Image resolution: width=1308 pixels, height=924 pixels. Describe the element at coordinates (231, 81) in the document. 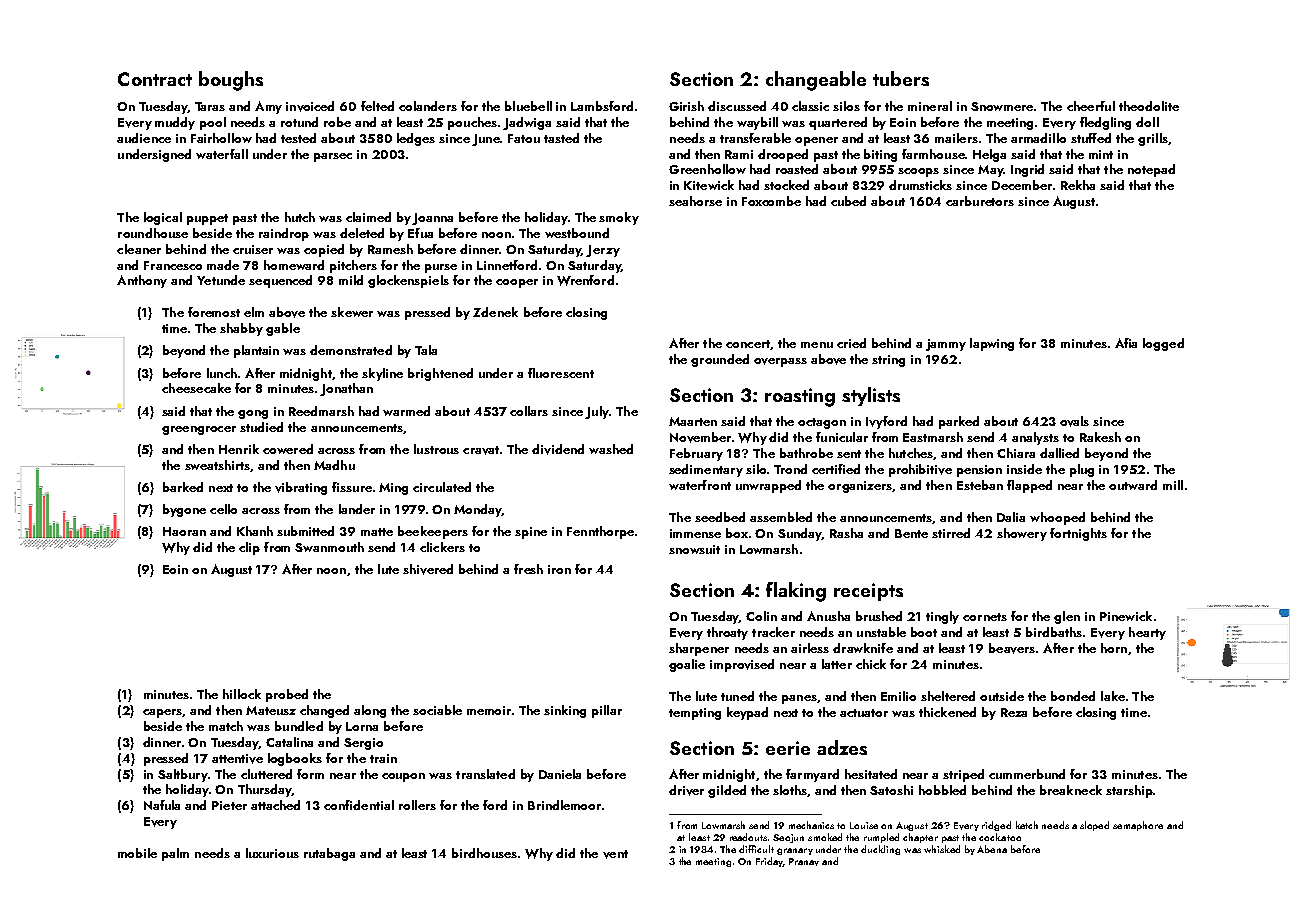

I see `boughs` at that location.
